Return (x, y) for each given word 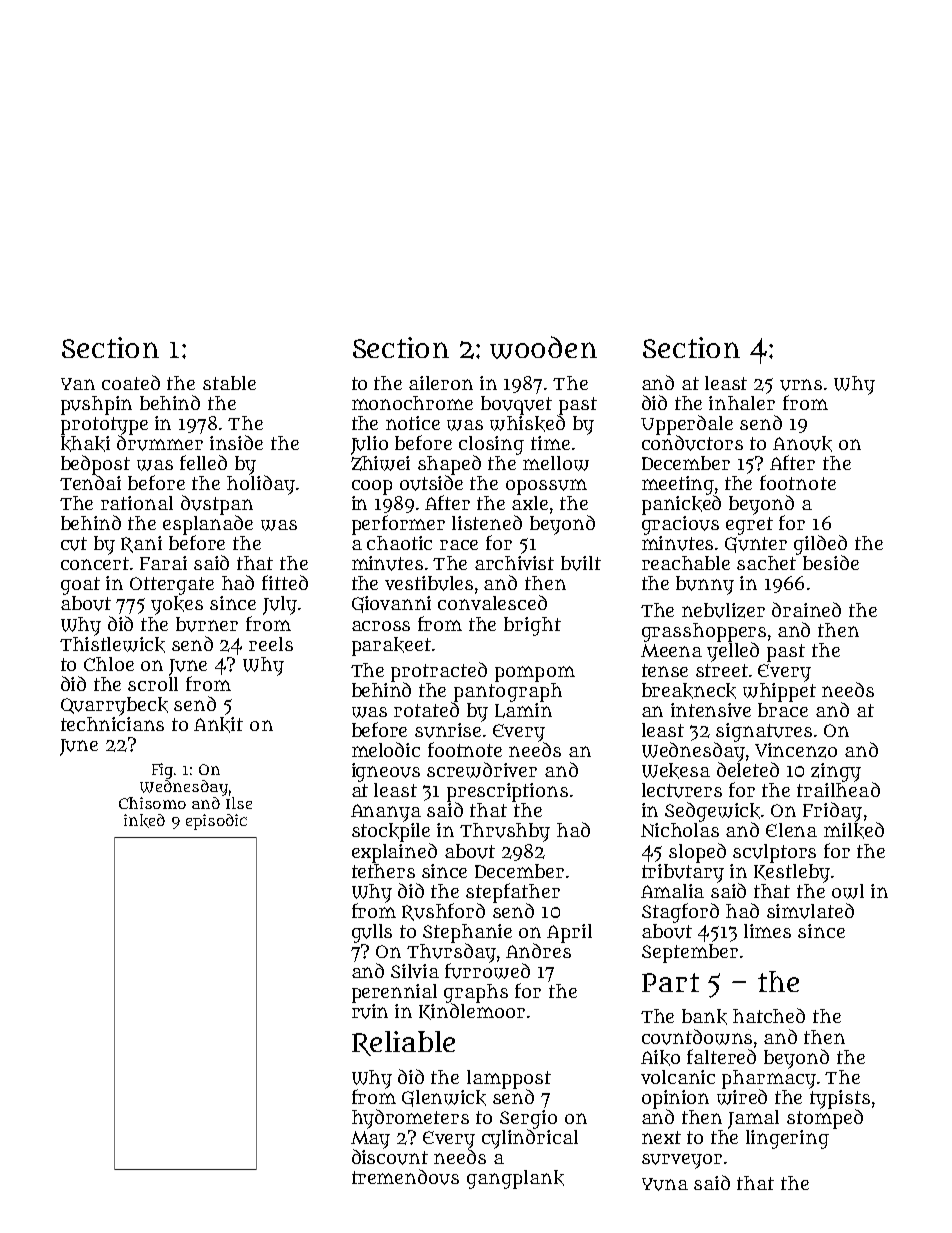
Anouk (802, 444)
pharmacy (769, 1079)
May (370, 1140)
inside (236, 442)
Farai (163, 563)
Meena (671, 650)
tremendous (405, 1177)
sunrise (448, 730)
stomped (825, 1119)
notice (413, 423)
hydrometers (410, 1119)
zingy (836, 772)
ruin (370, 1011)
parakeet (391, 646)
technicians (112, 724)
